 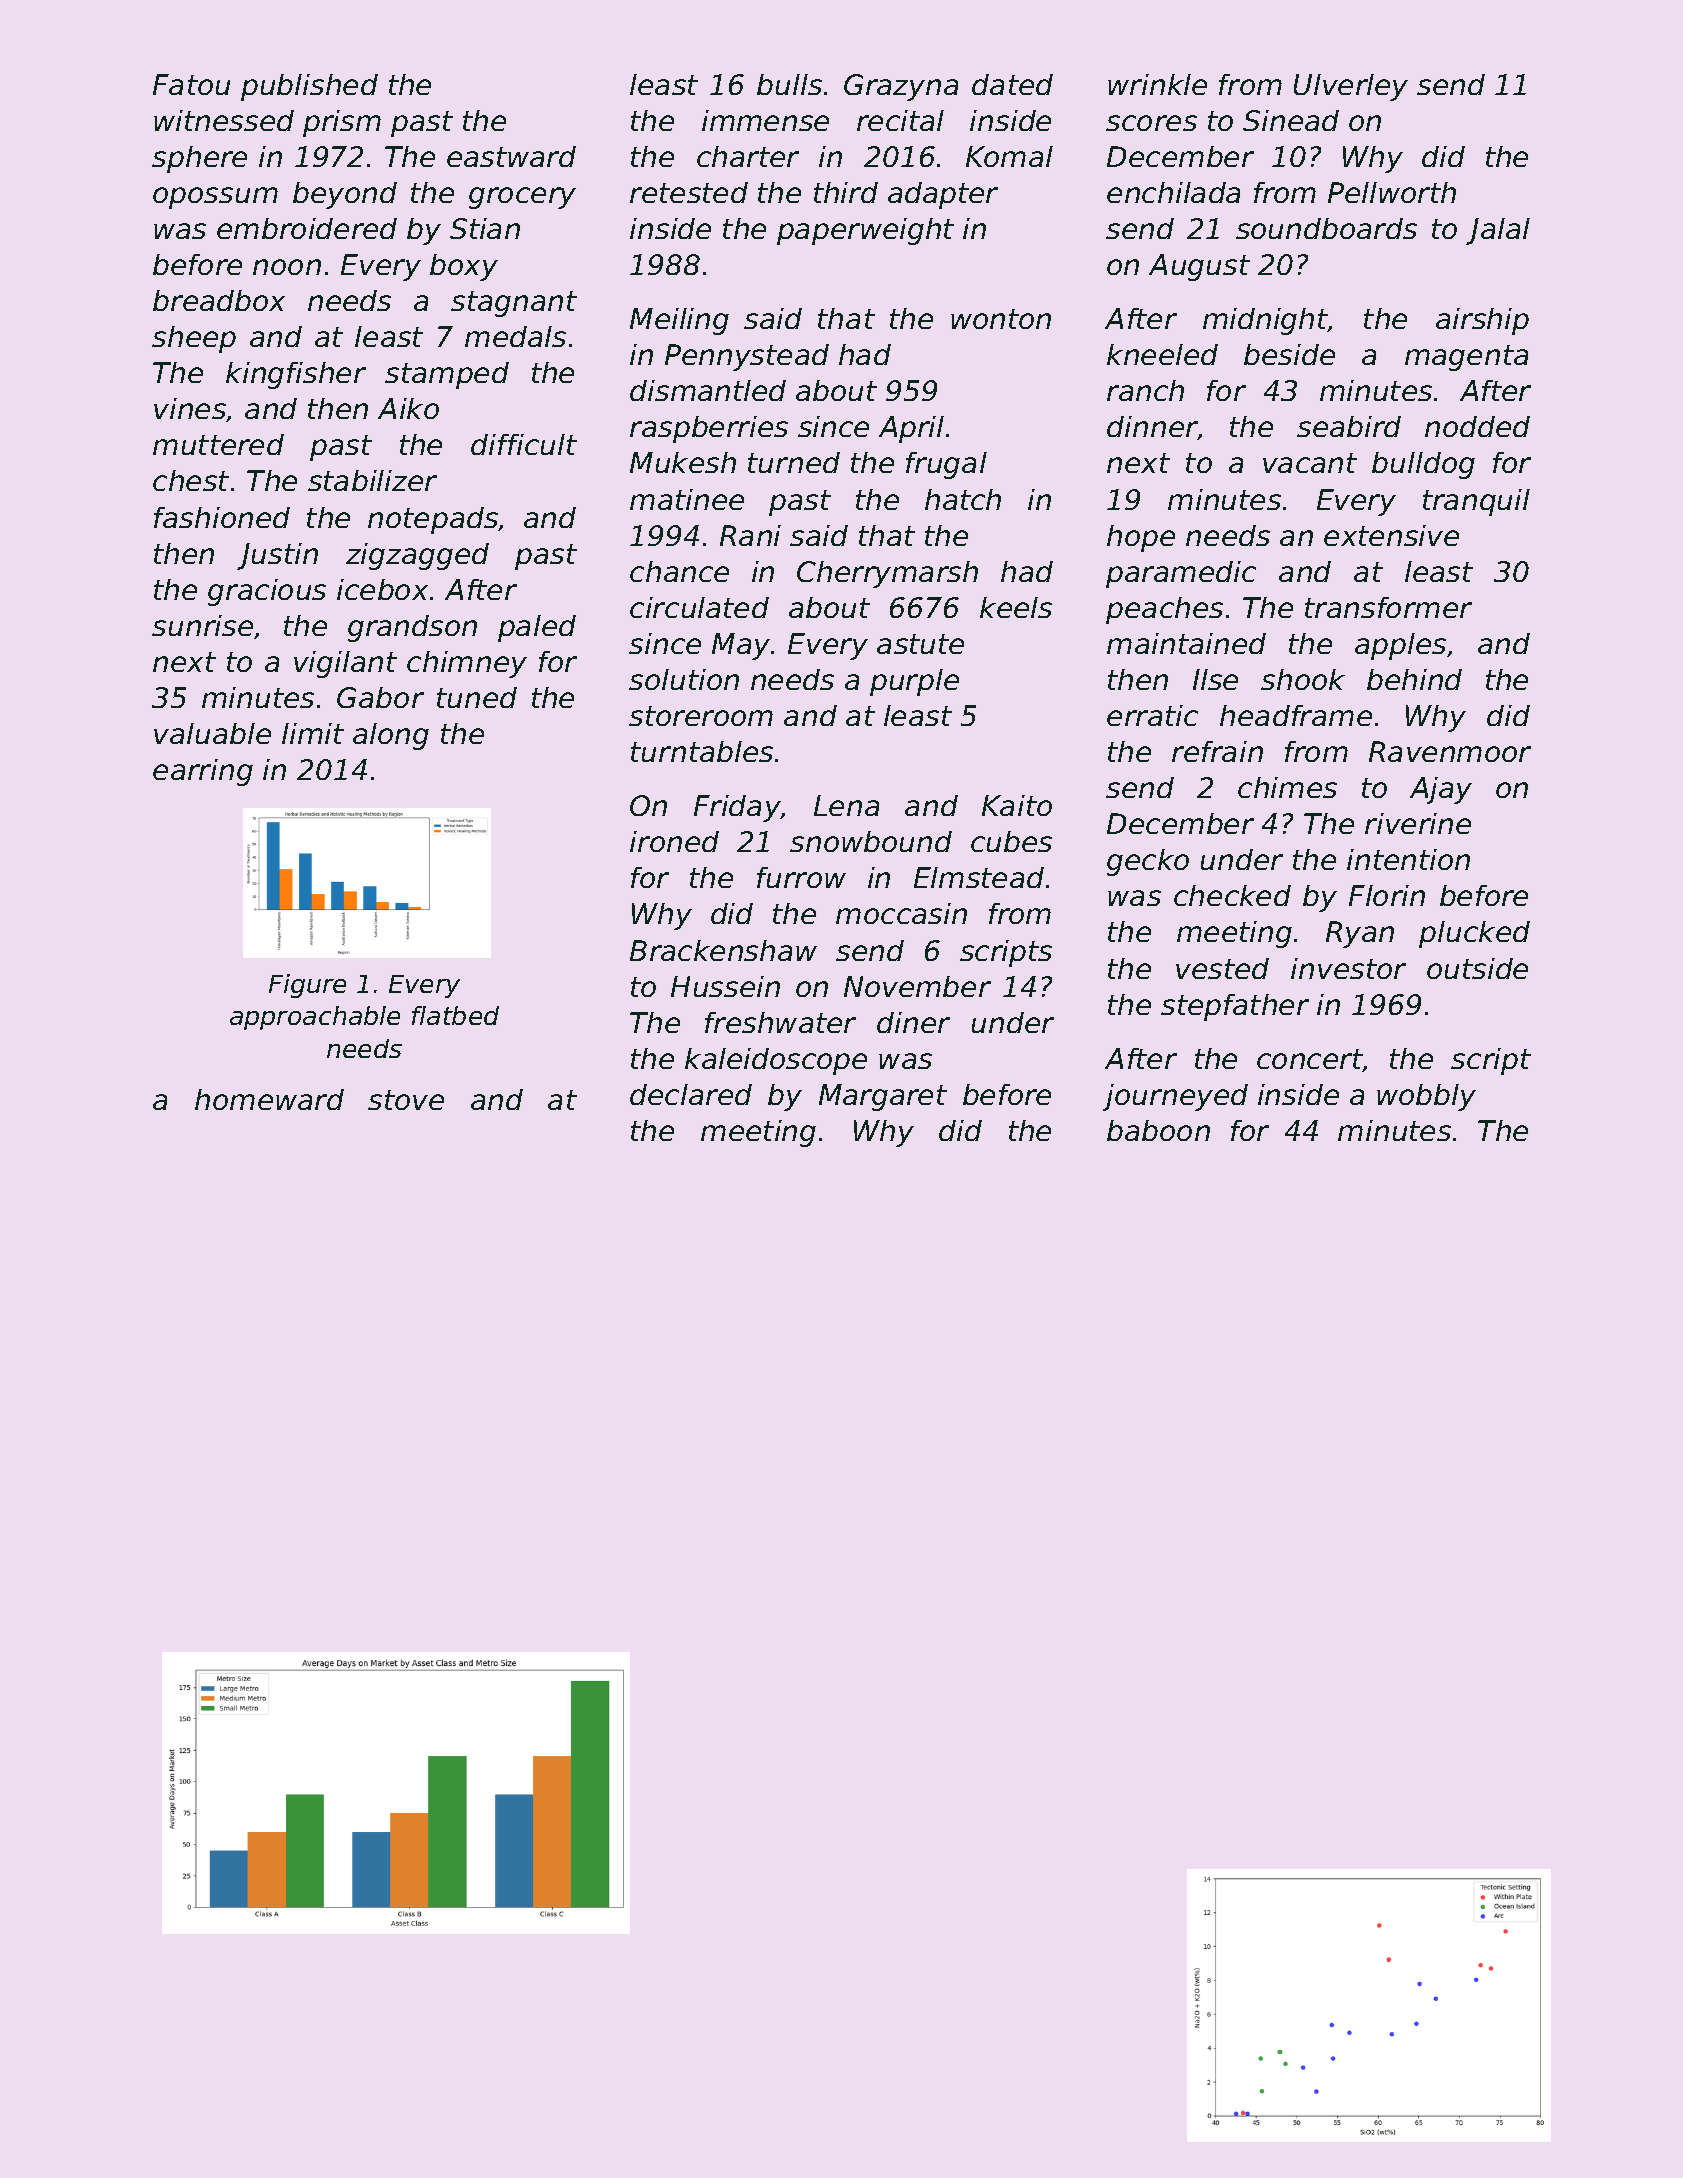 I want to click on approachable, so click(x=315, y=1018).
